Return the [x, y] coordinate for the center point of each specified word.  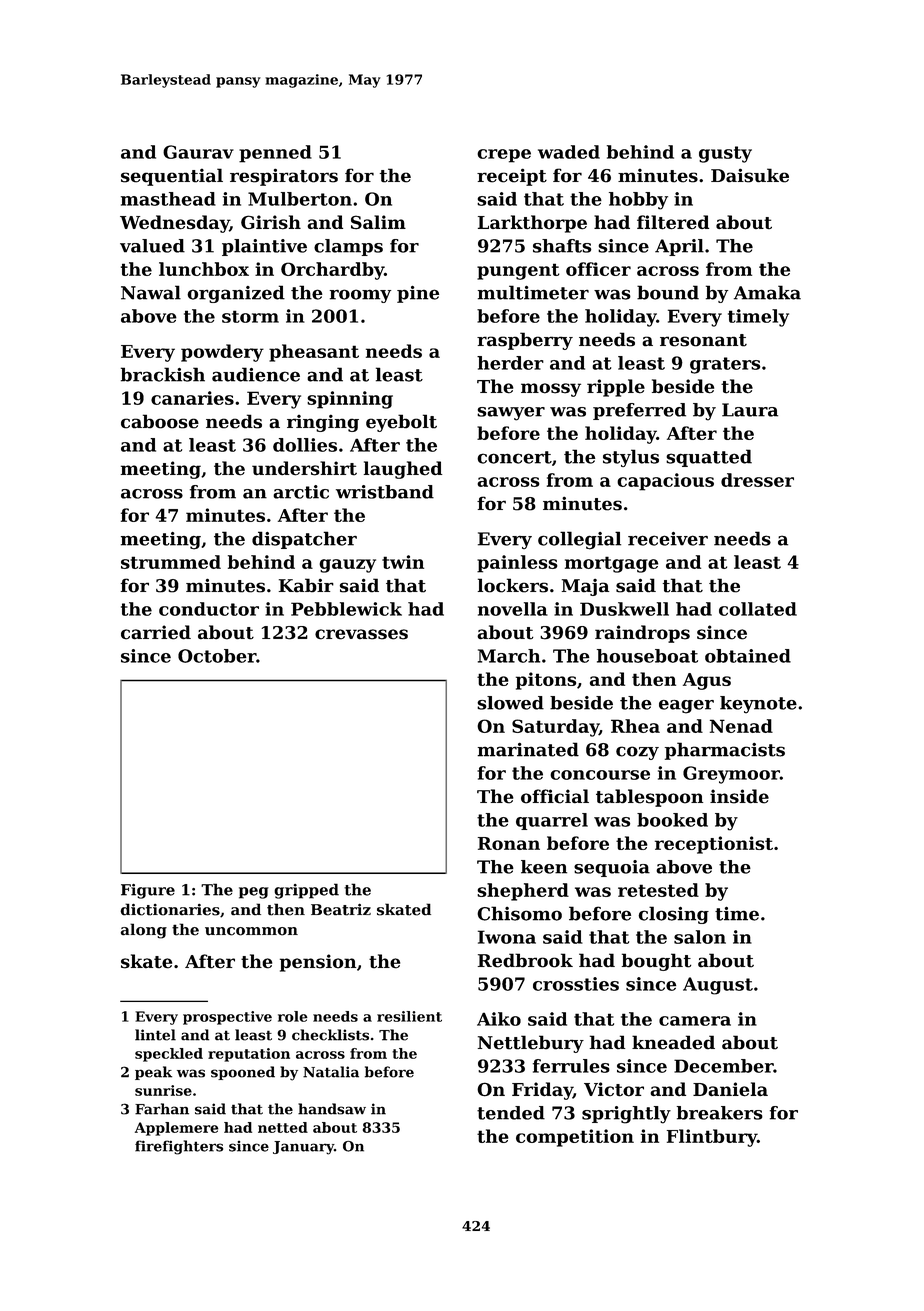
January [303, 1148]
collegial [579, 540]
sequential [172, 177]
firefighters [179, 1147]
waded [569, 152]
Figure [148, 891]
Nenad [741, 726]
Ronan [509, 843]
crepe [504, 156]
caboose [160, 421]
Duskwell [624, 609]
